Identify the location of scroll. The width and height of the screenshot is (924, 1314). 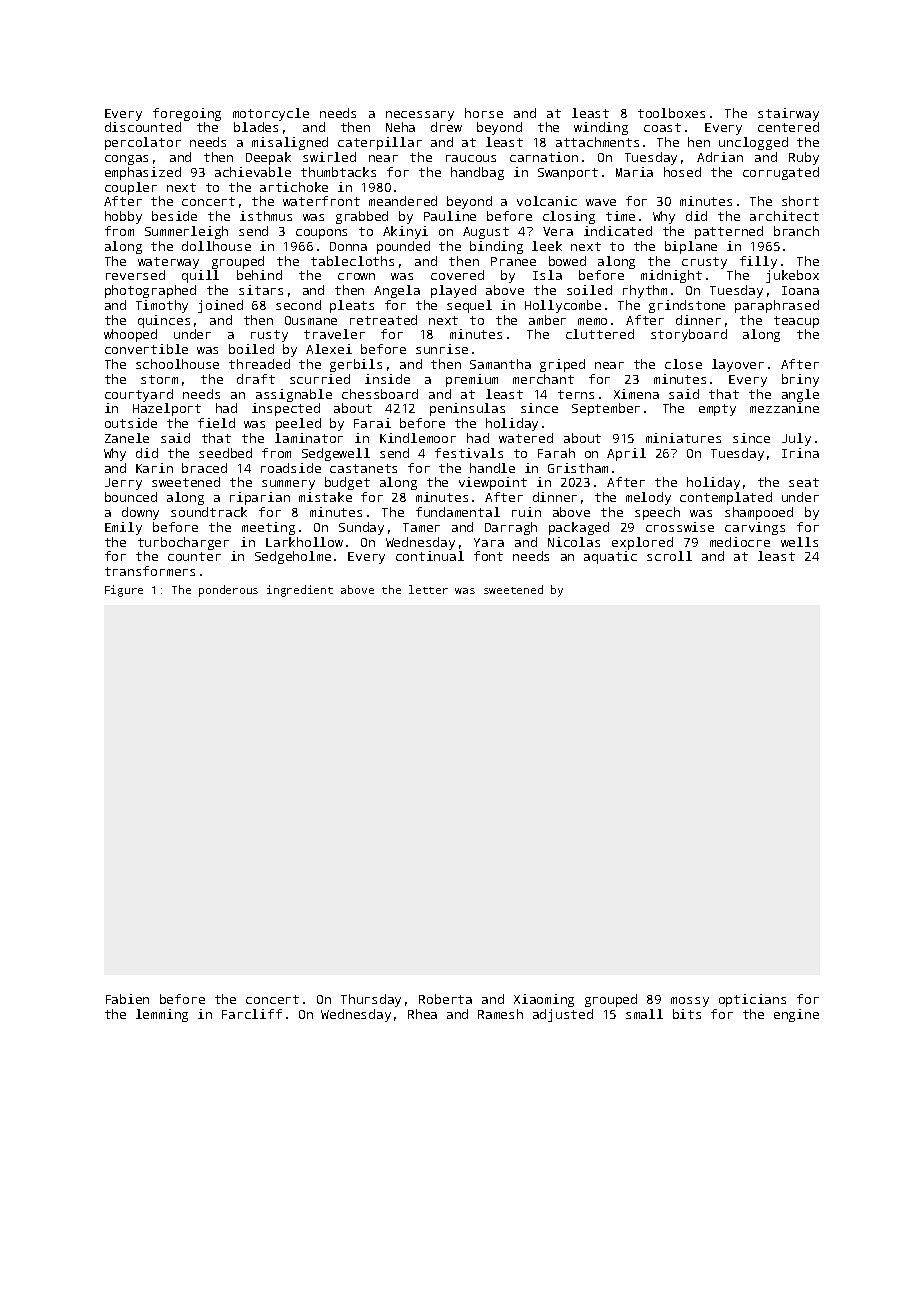
(669, 556).
